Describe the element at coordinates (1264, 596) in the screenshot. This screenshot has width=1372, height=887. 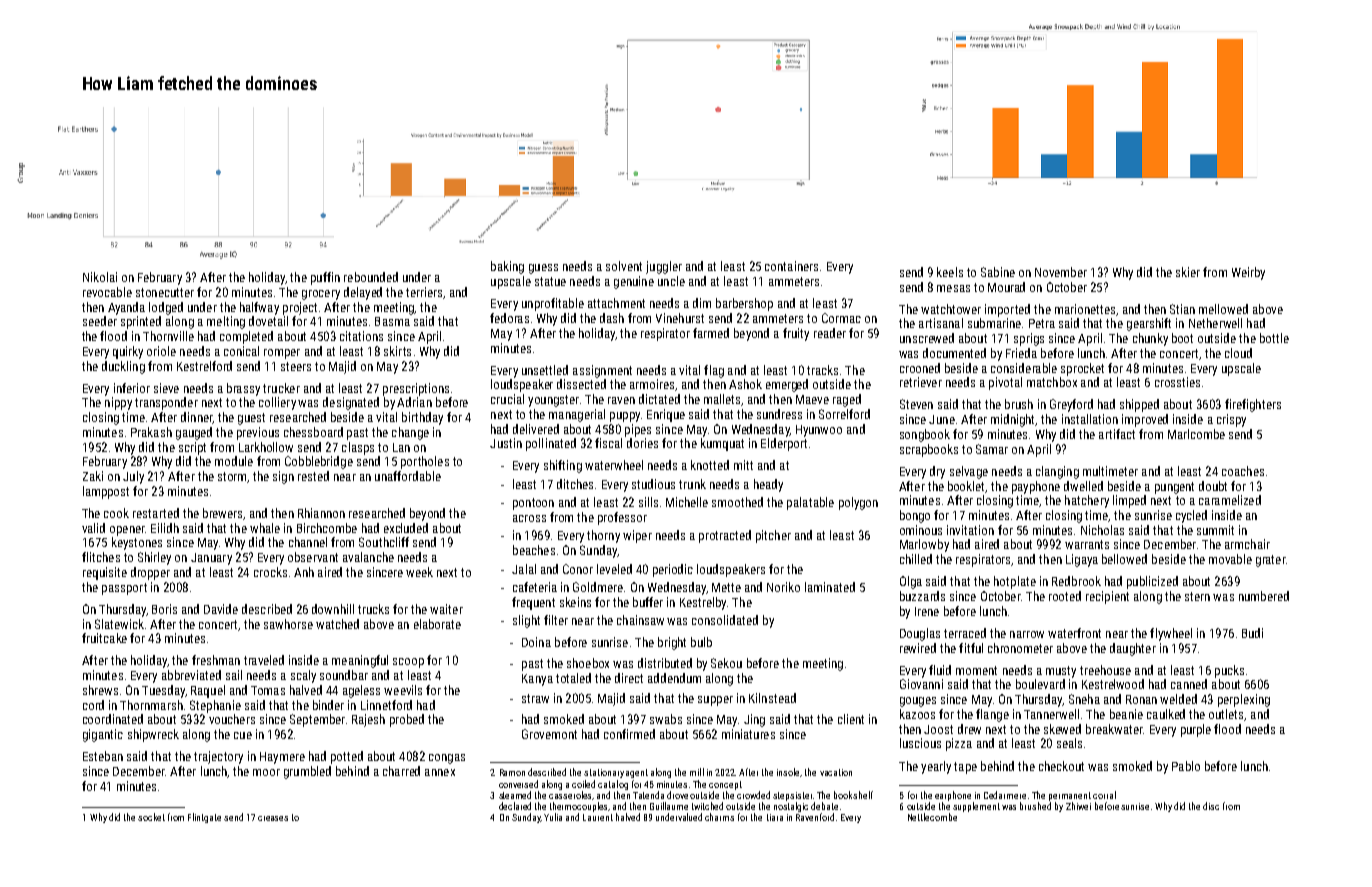
I see `numbered` at that location.
